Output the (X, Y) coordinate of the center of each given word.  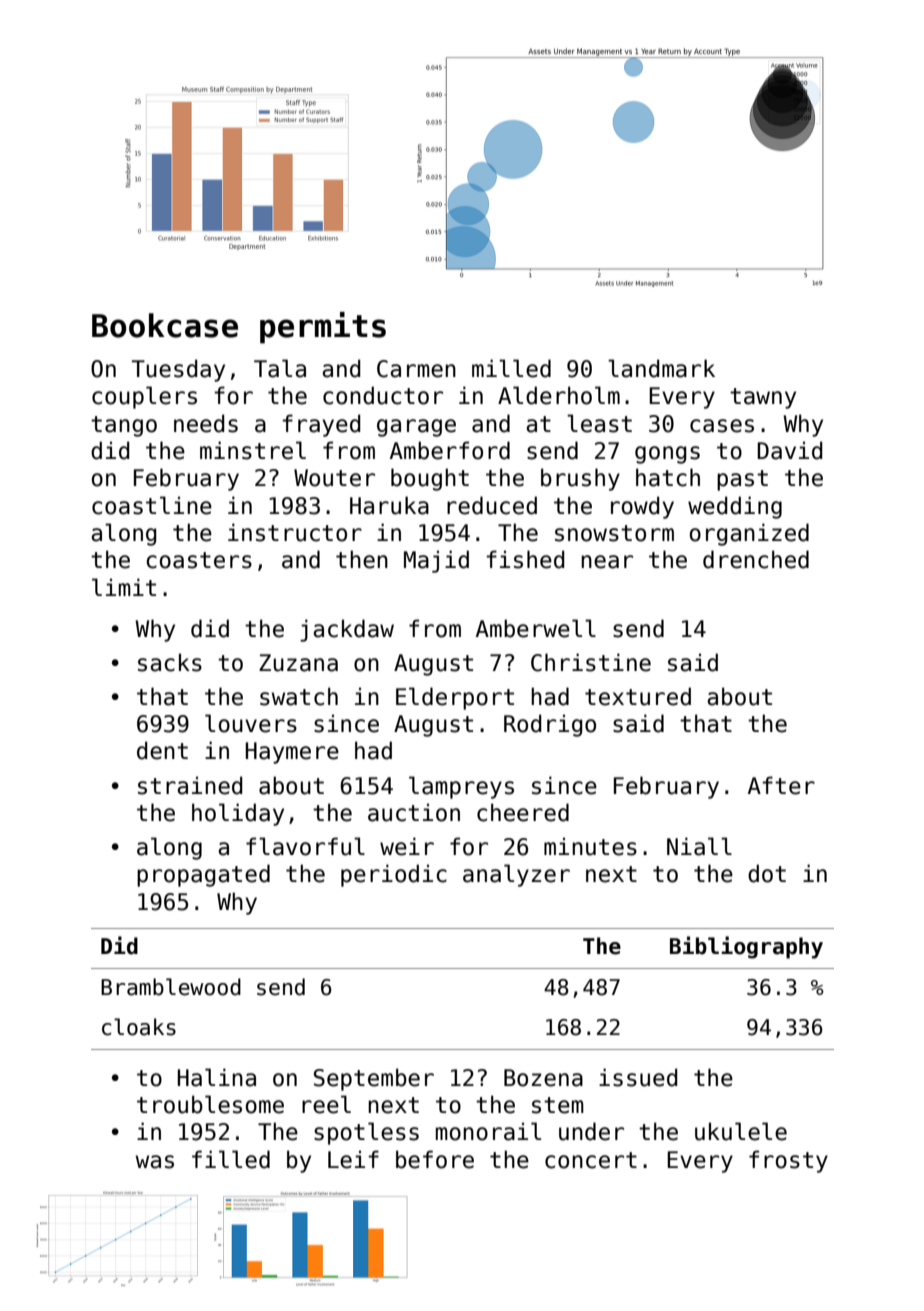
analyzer (516, 875)
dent (162, 750)
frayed (321, 425)
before (435, 1159)
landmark (661, 368)
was (155, 1162)
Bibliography (746, 947)
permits (323, 328)
